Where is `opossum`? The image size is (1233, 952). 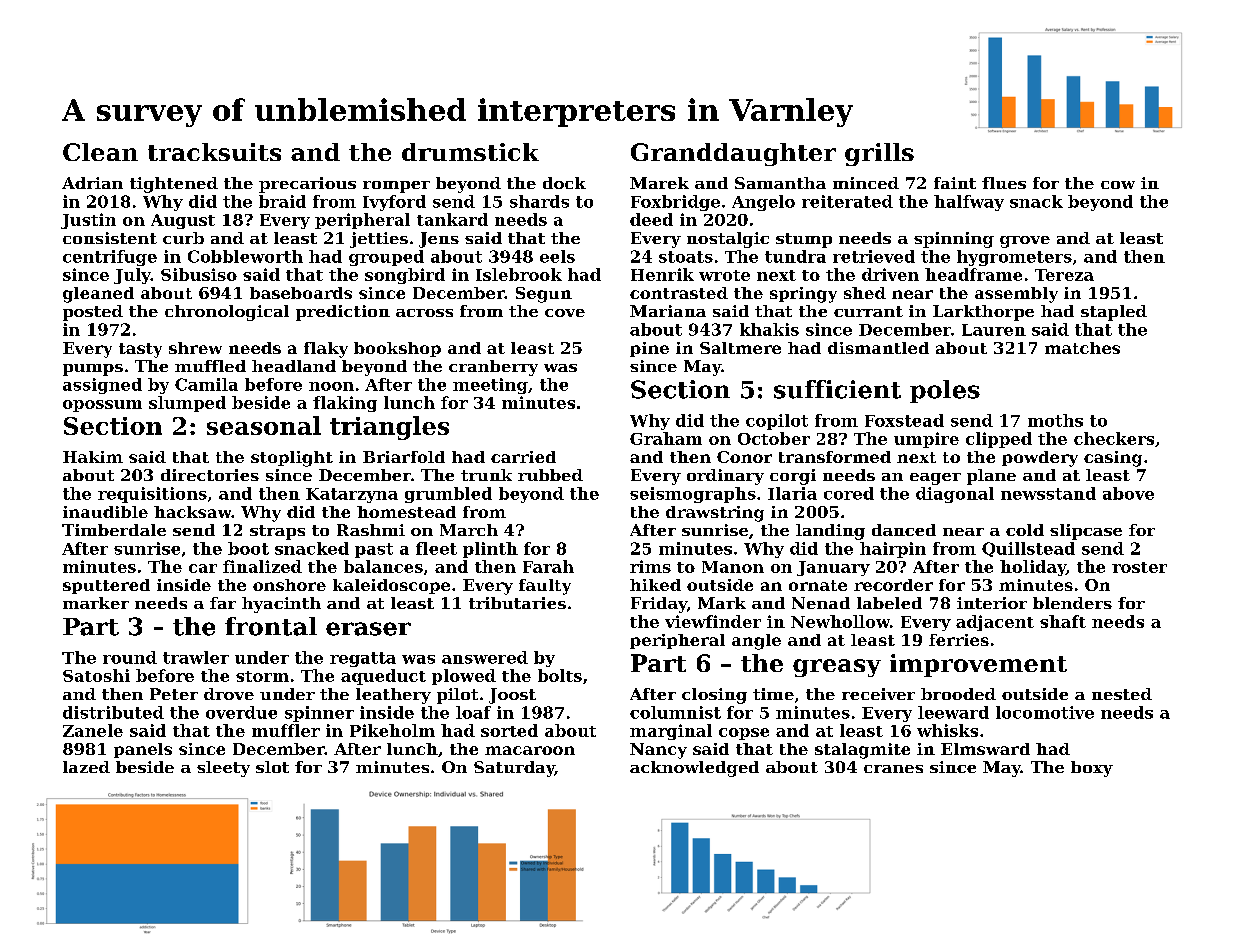 opossum is located at coordinates (102, 406).
